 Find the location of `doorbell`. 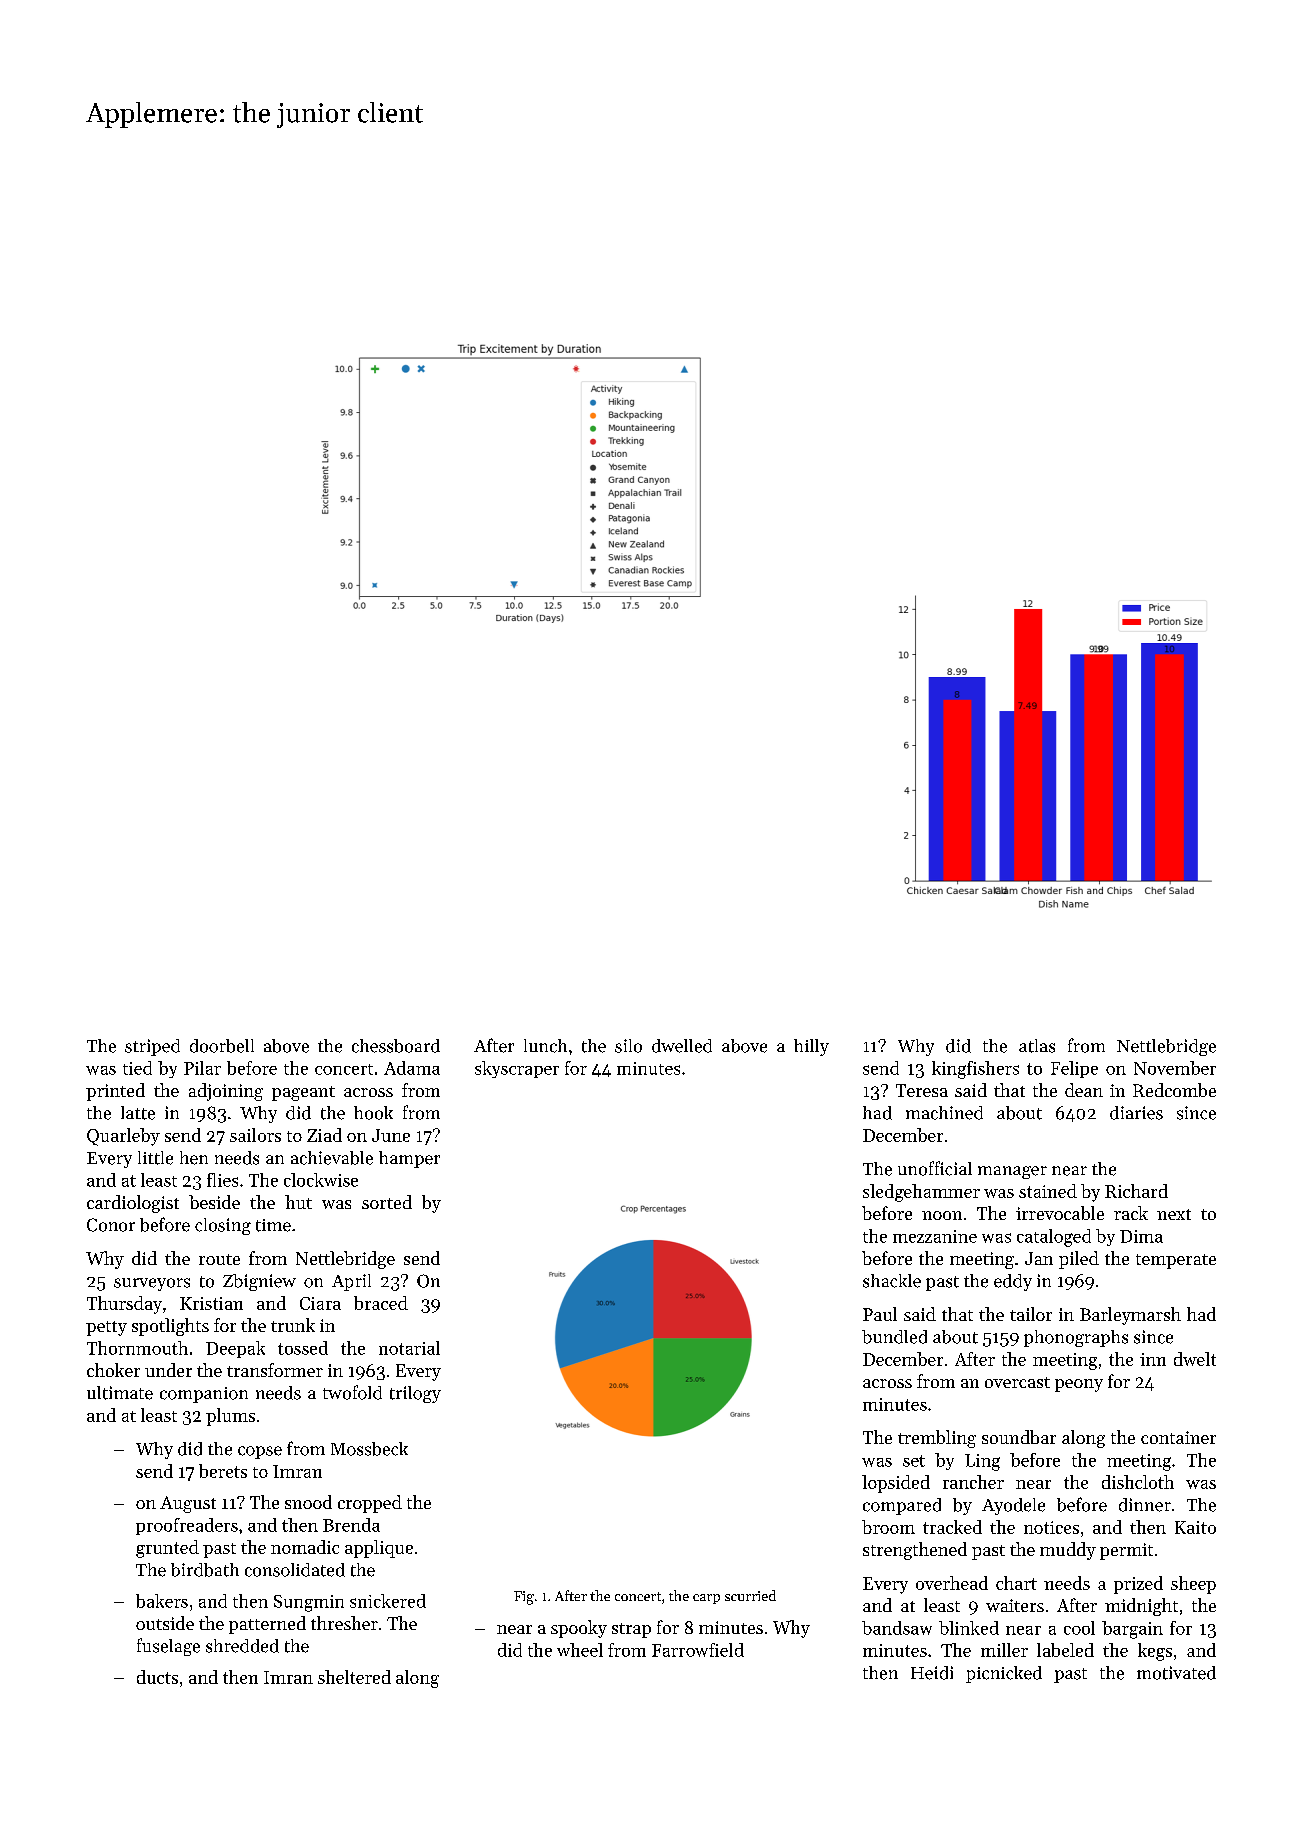

doorbell is located at coordinates (222, 1046).
